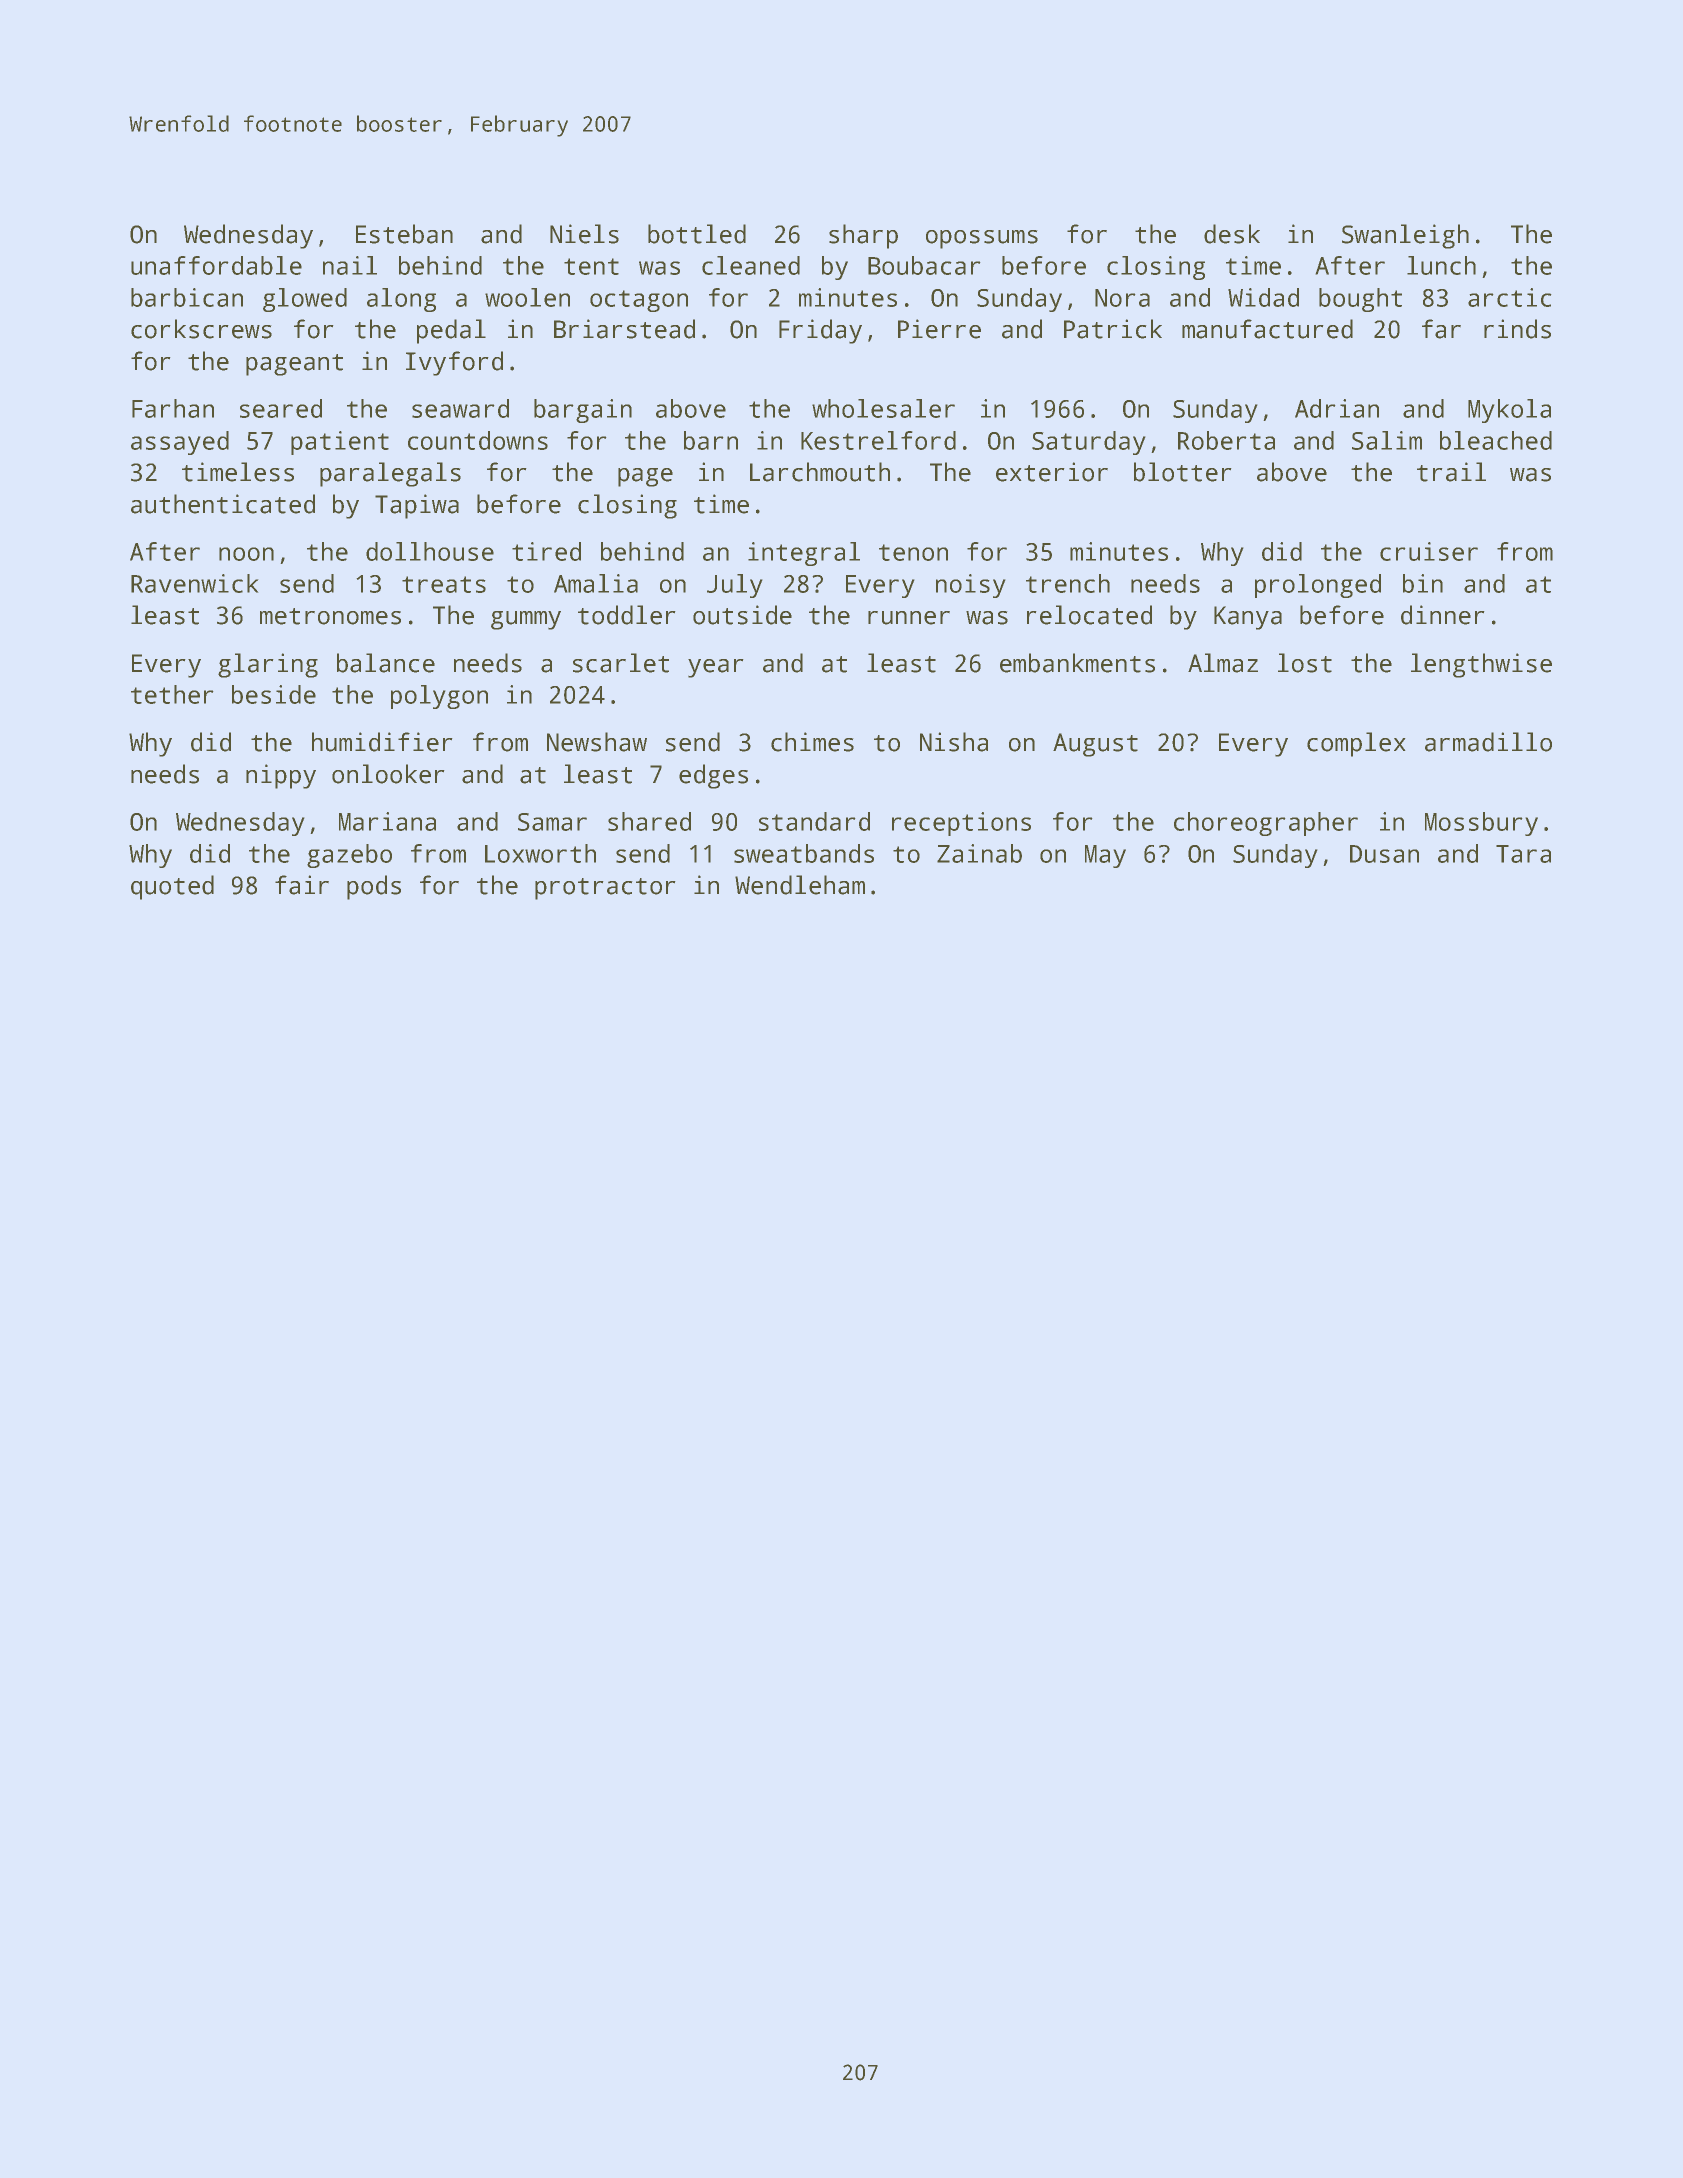  I want to click on Ivyford, so click(454, 363).
